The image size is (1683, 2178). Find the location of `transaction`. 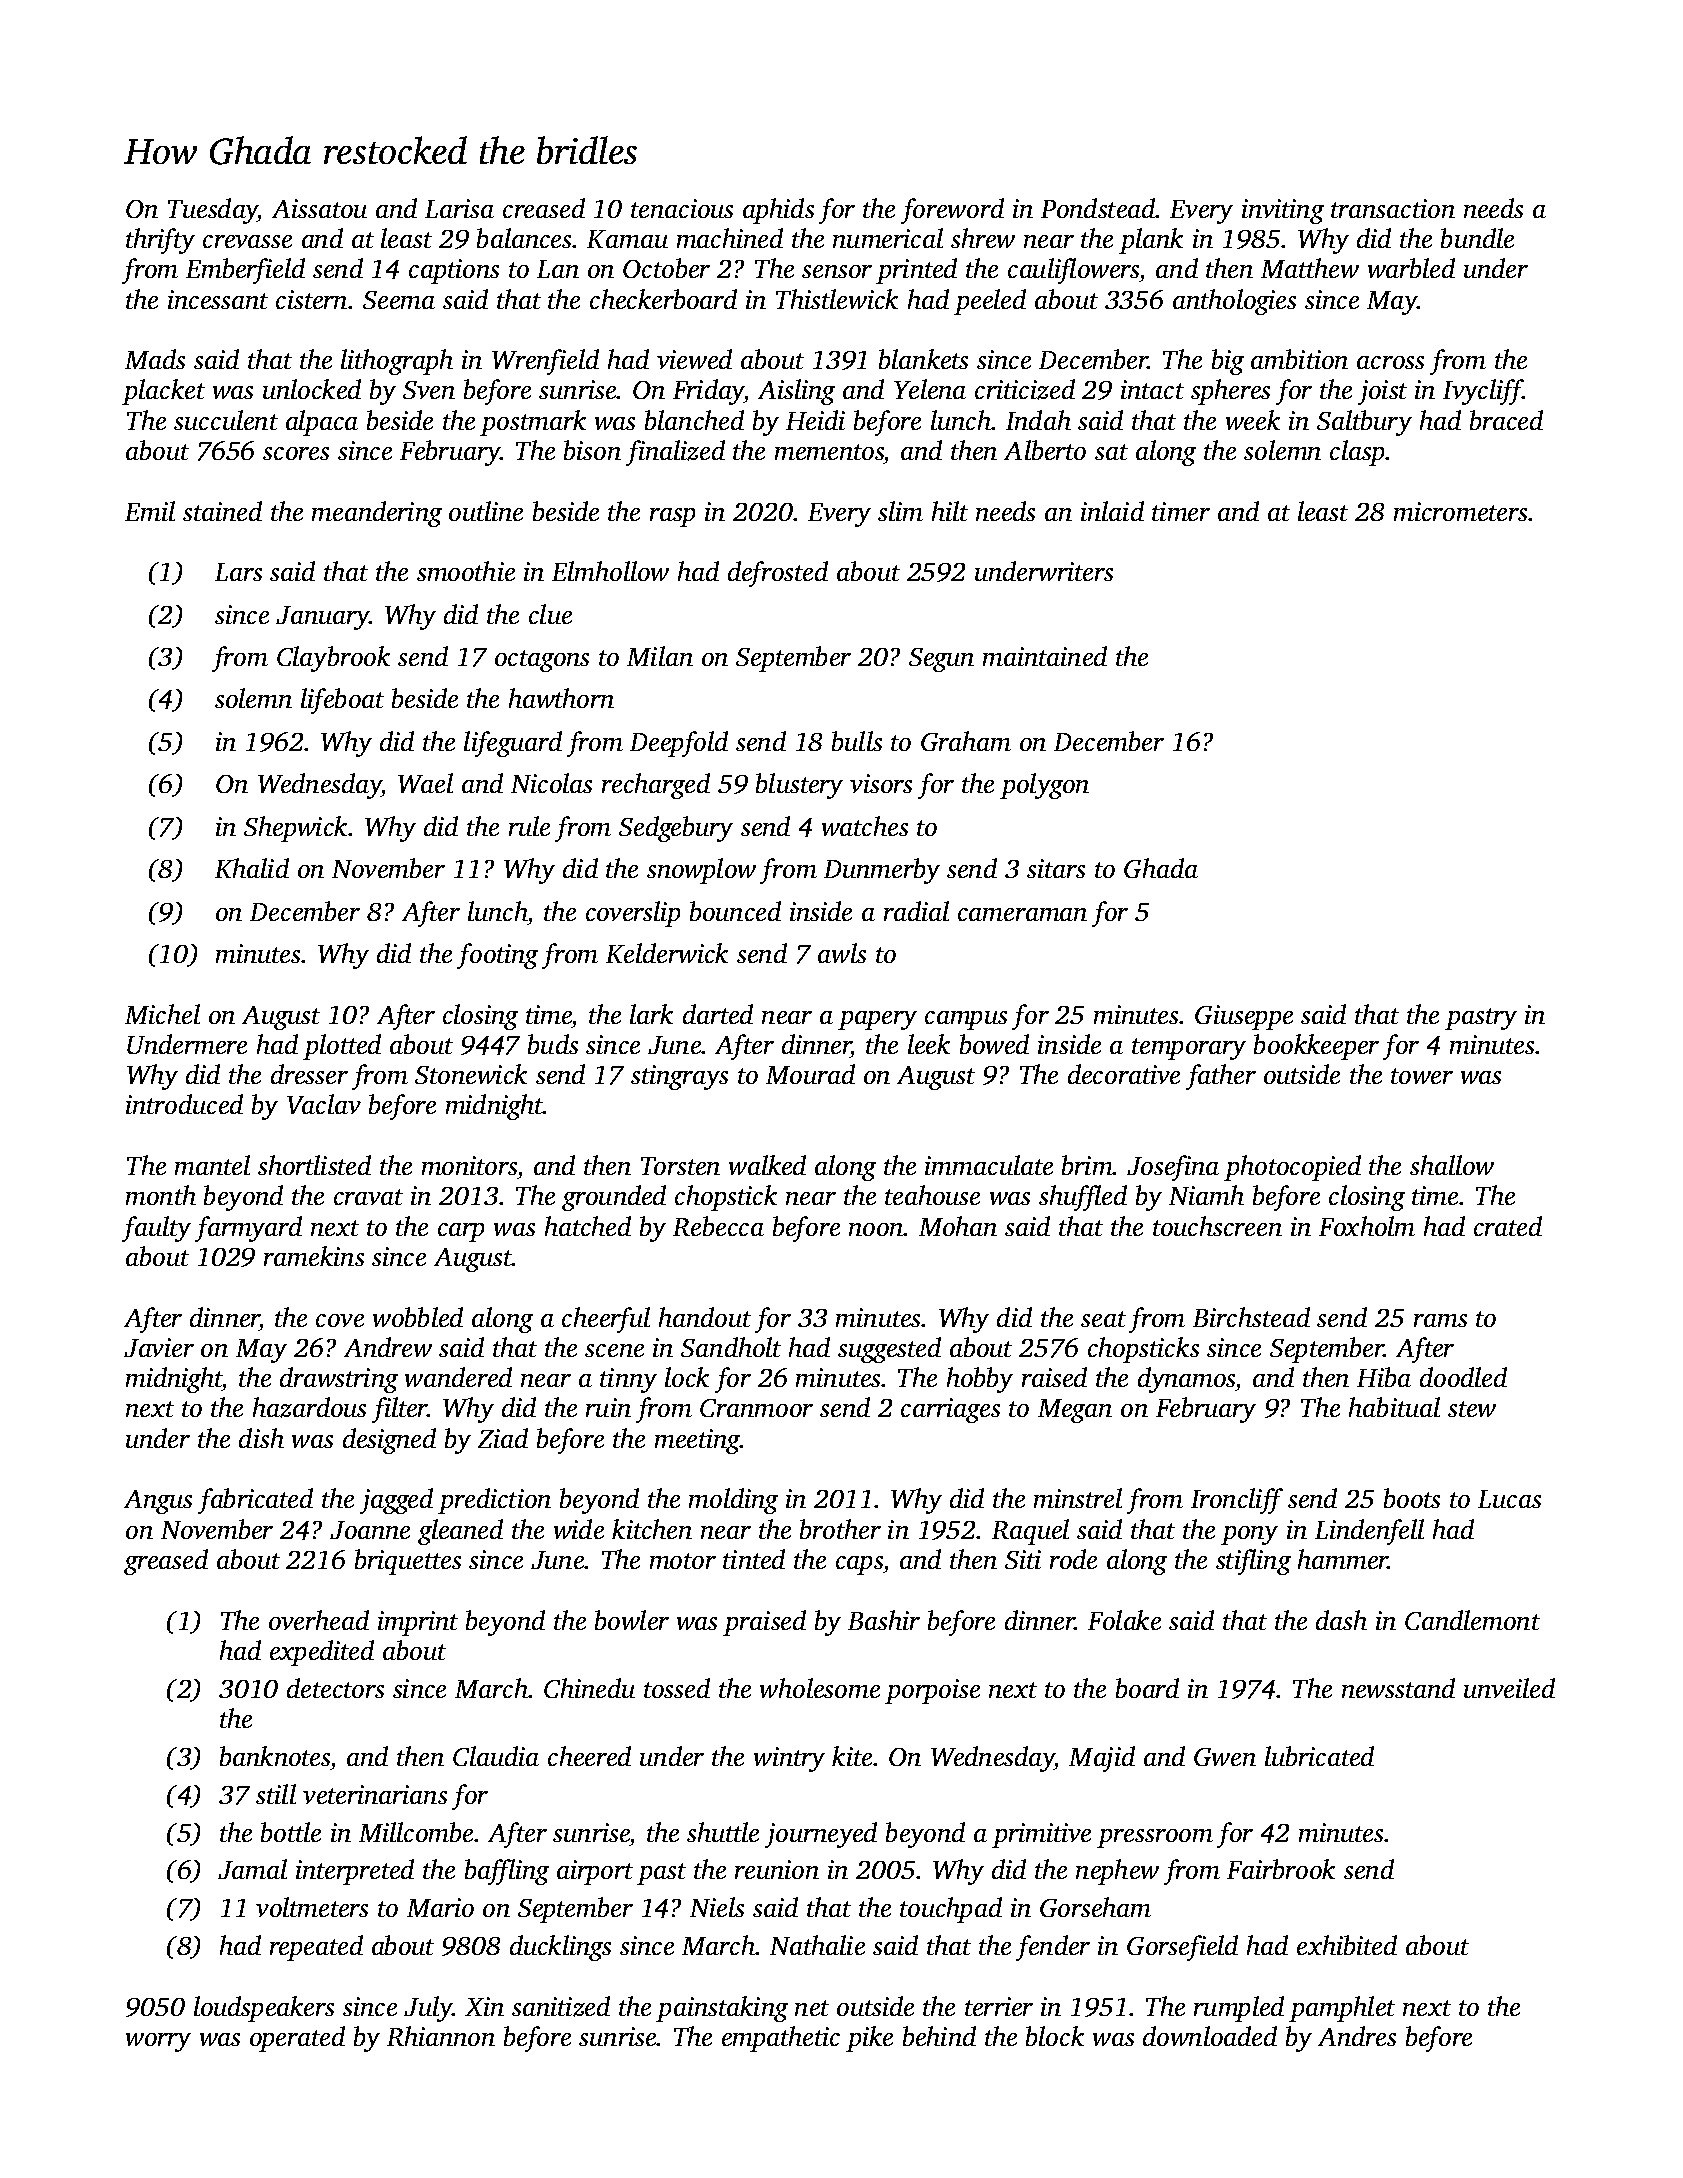

transaction is located at coordinates (1393, 208).
